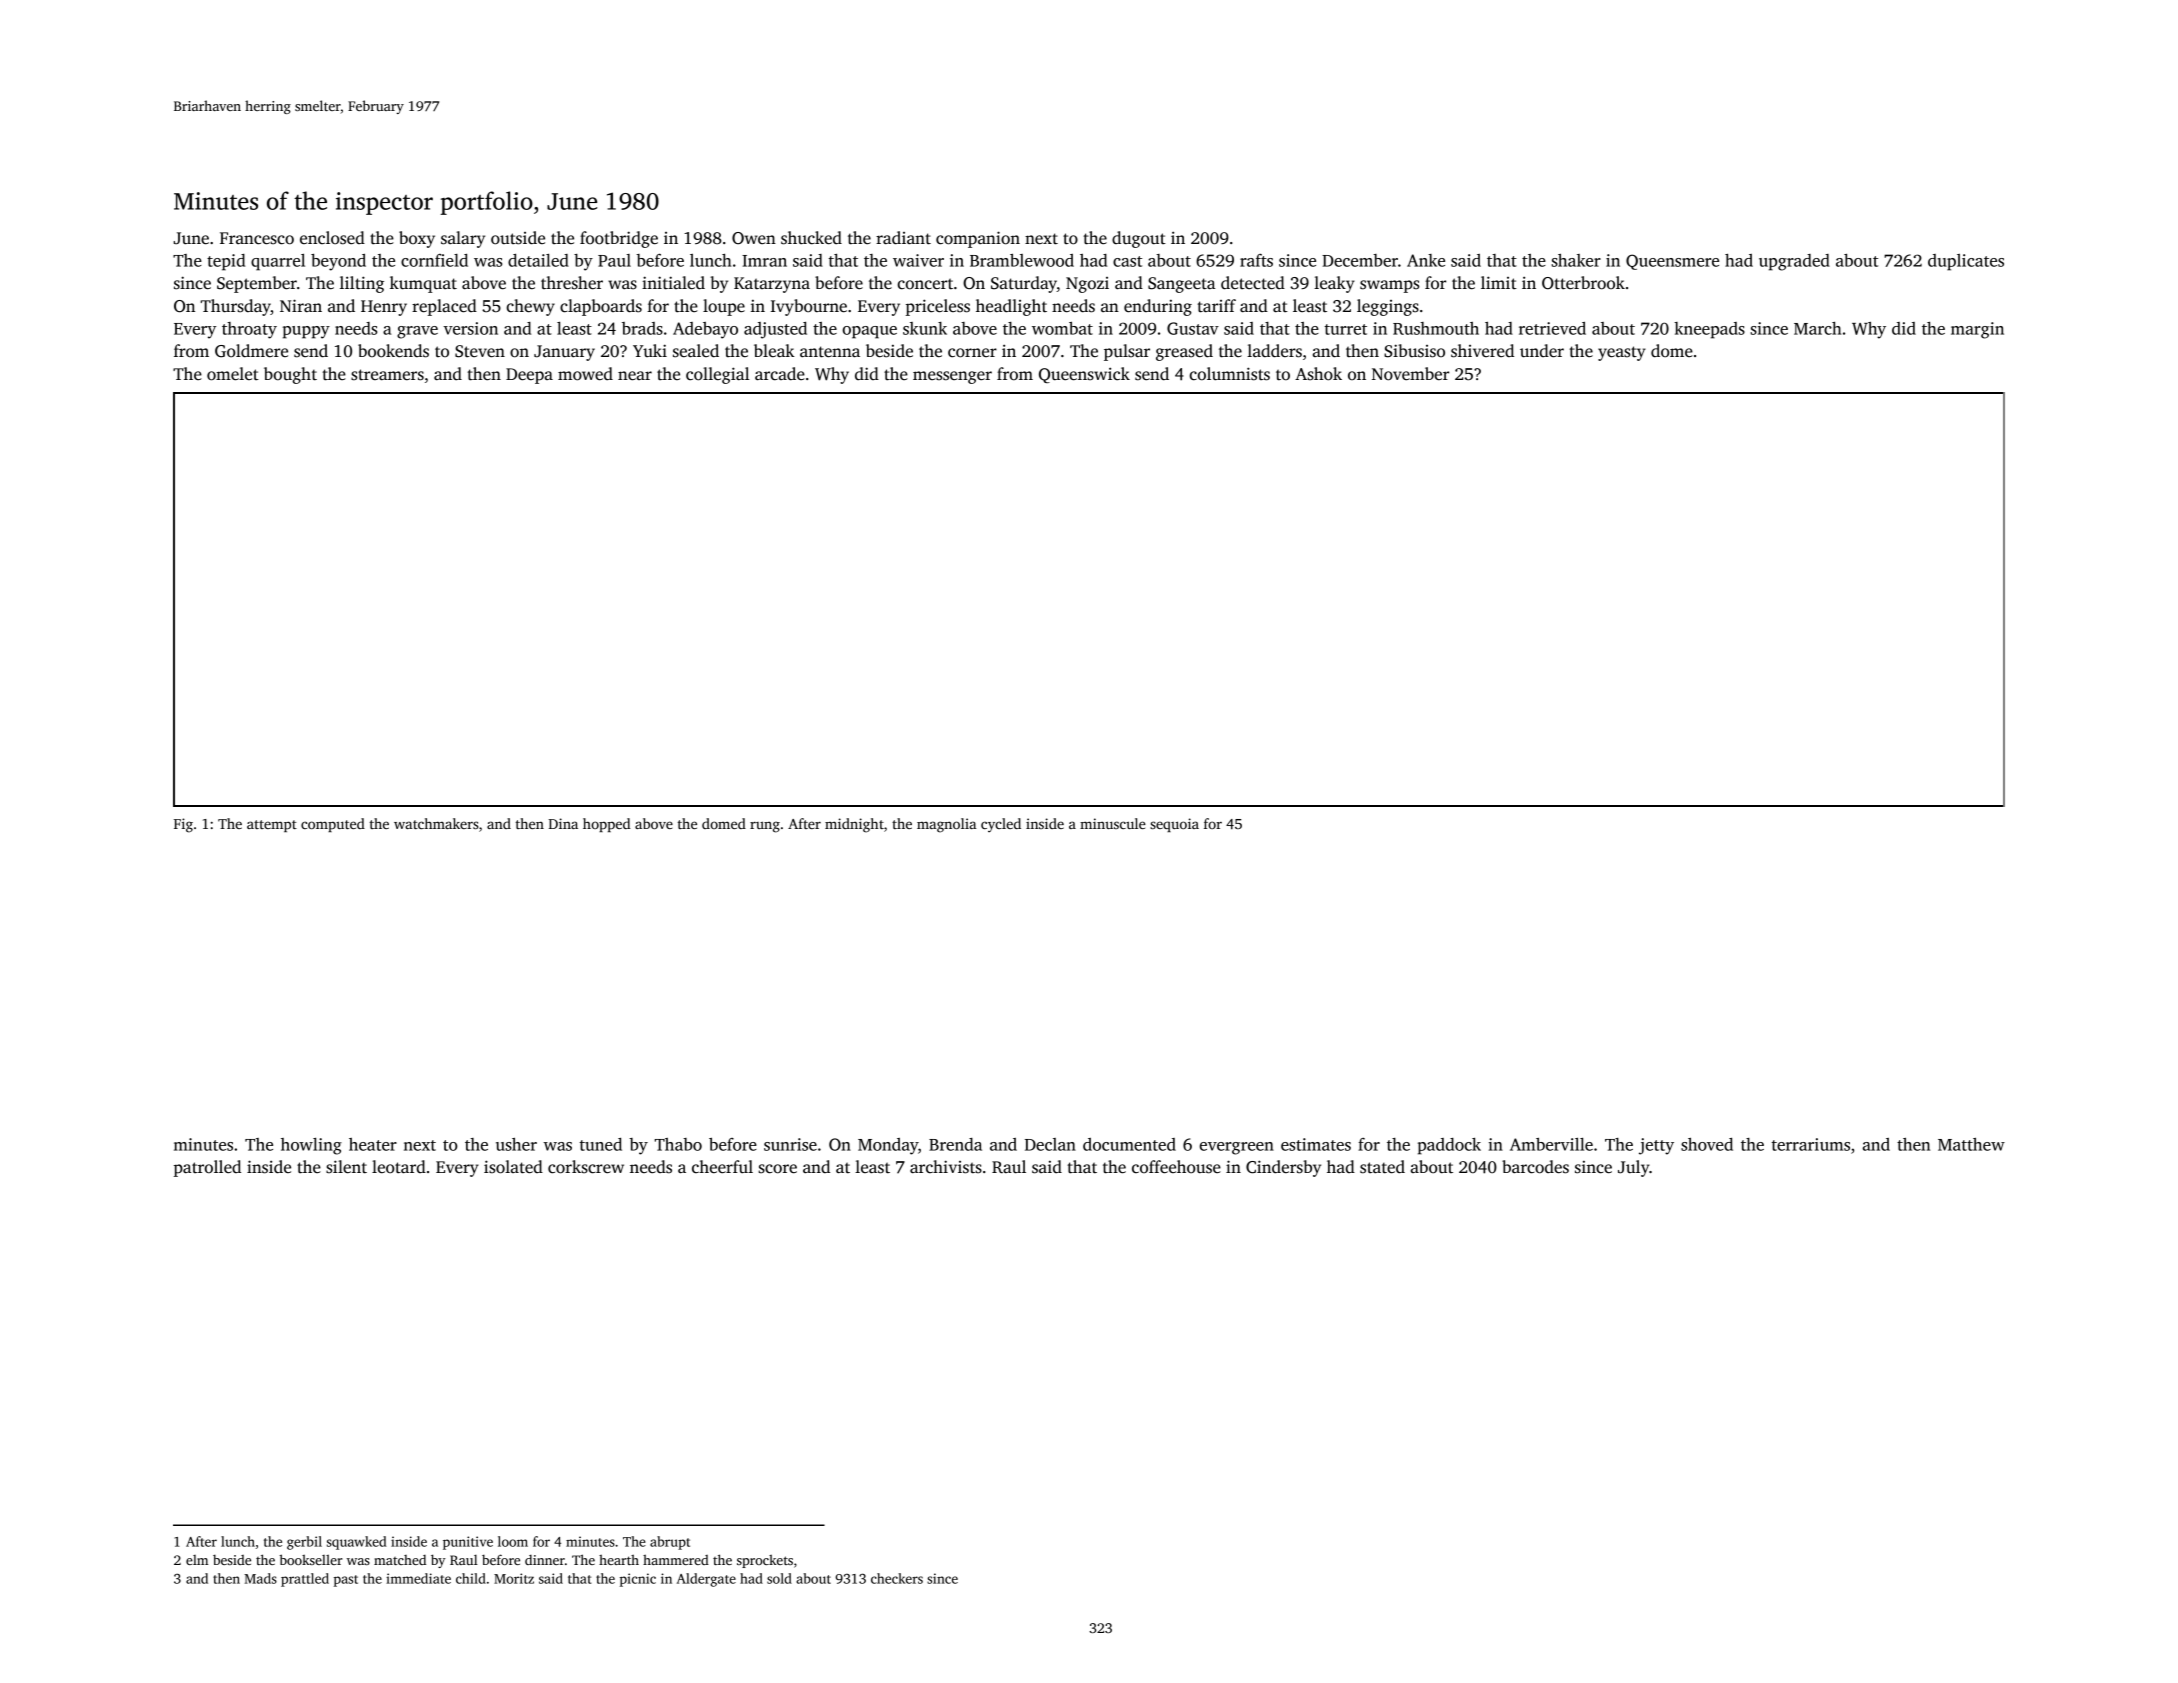  What do you see at coordinates (1426, 260) in the screenshot?
I see `Anke` at bounding box center [1426, 260].
